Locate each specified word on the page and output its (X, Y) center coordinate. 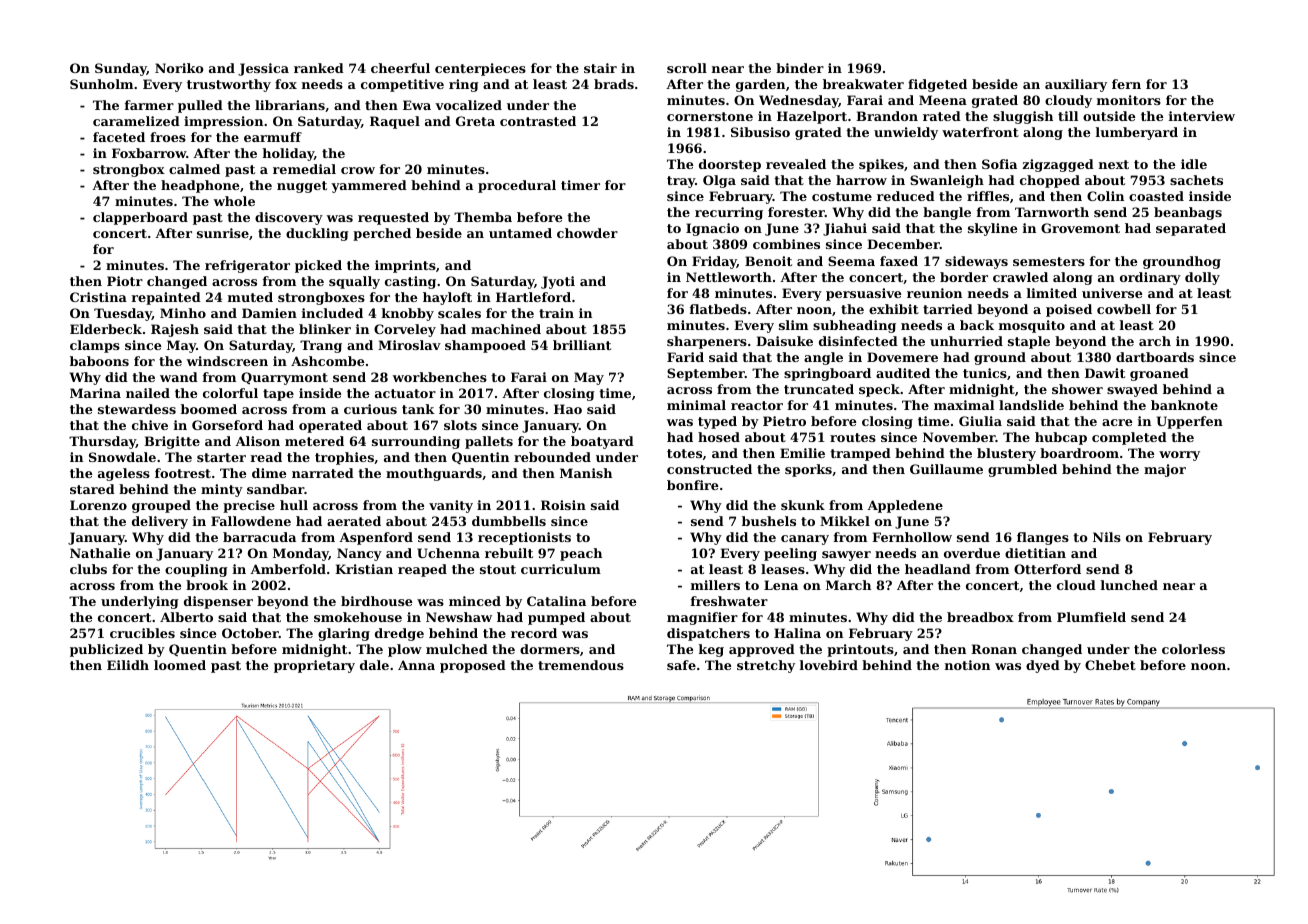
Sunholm (101, 84)
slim (793, 325)
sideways (976, 262)
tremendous (581, 665)
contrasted (538, 121)
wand (179, 377)
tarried (948, 309)
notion (967, 665)
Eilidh (128, 665)
